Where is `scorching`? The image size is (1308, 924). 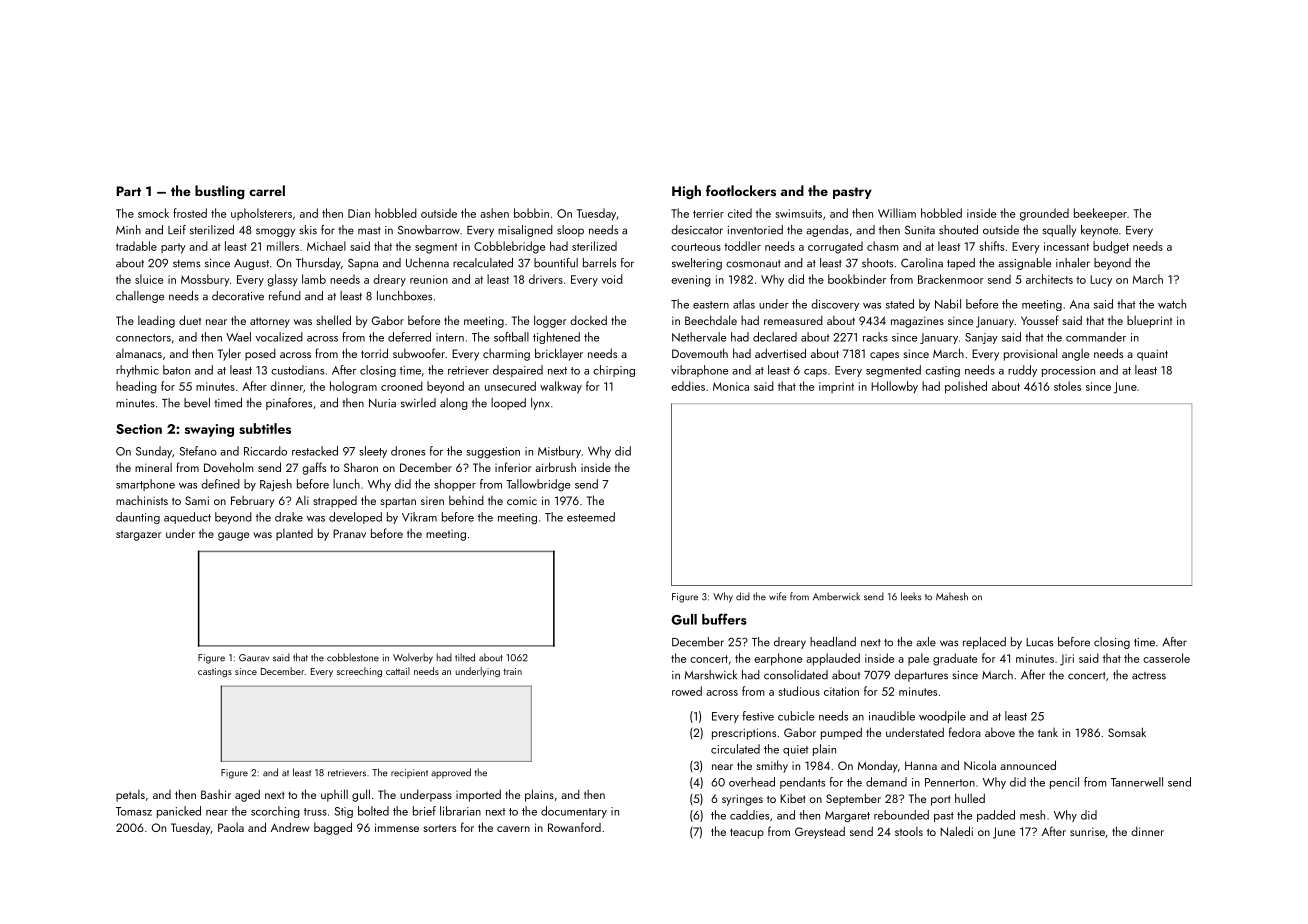
scorching is located at coordinates (275, 812).
